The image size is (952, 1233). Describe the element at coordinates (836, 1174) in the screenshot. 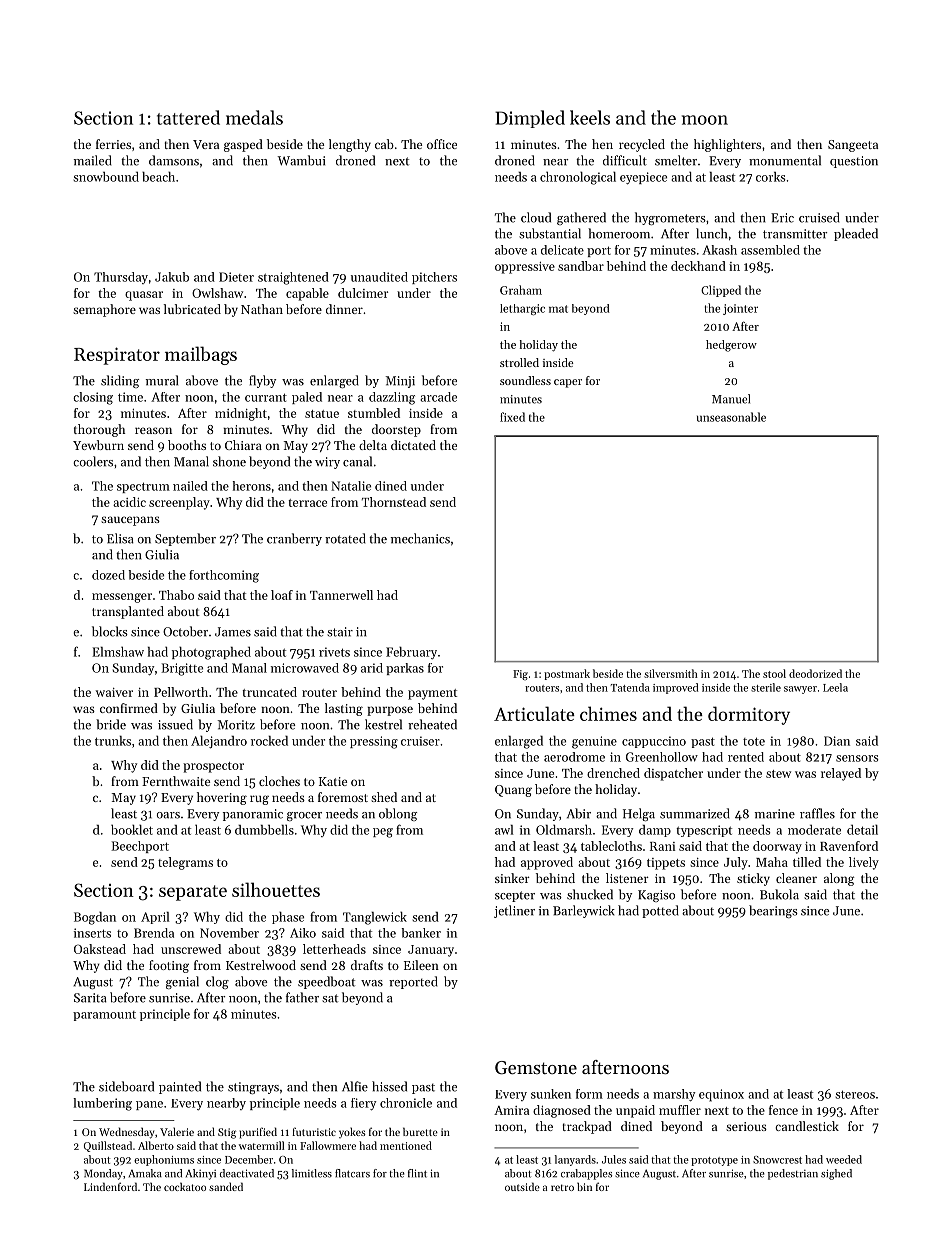

I see `sighed` at that location.
